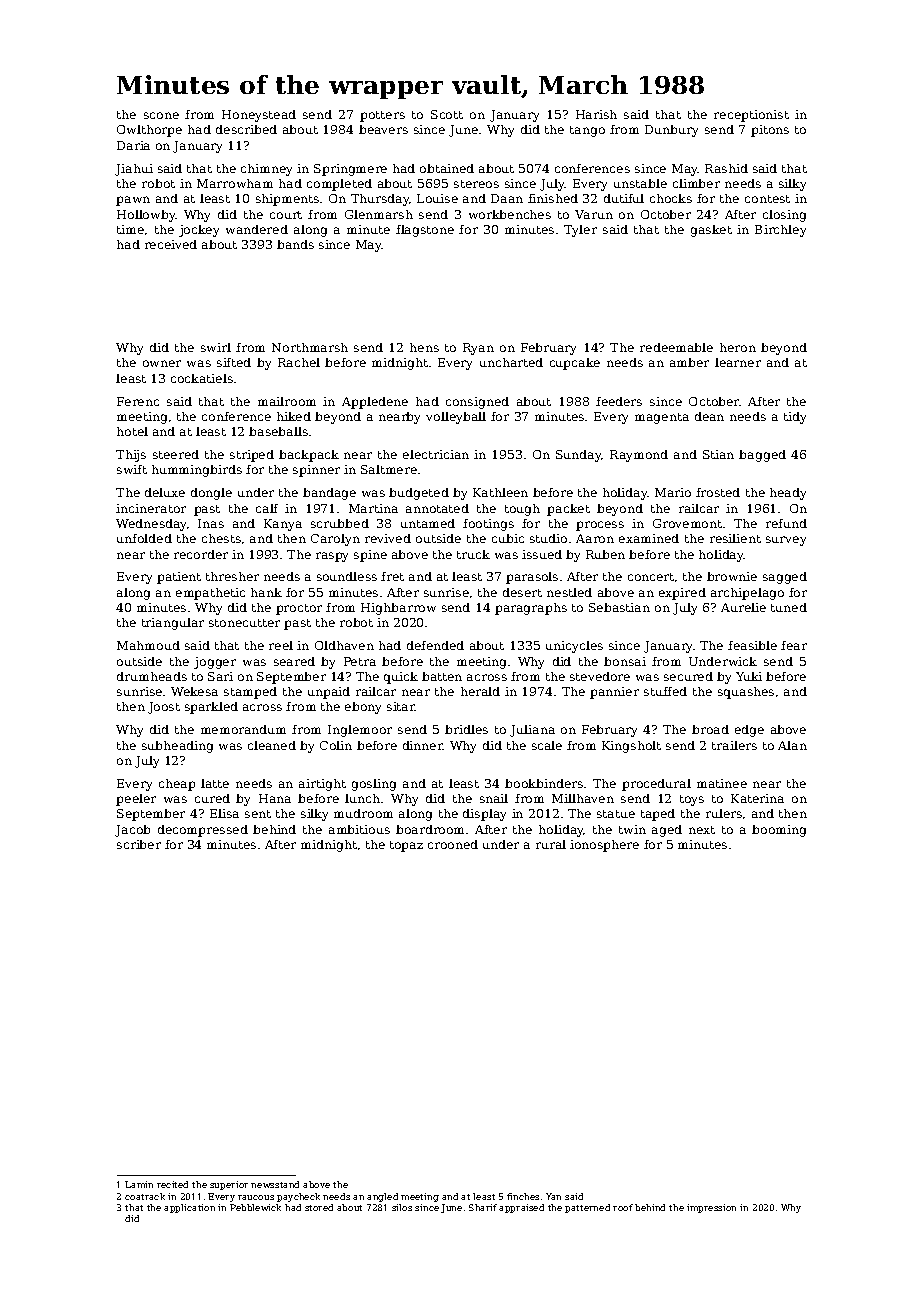 The height and width of the image is (1308, 924). Describe the element at coordinates (383, 129) in the image. I see `beavers` at that location.
